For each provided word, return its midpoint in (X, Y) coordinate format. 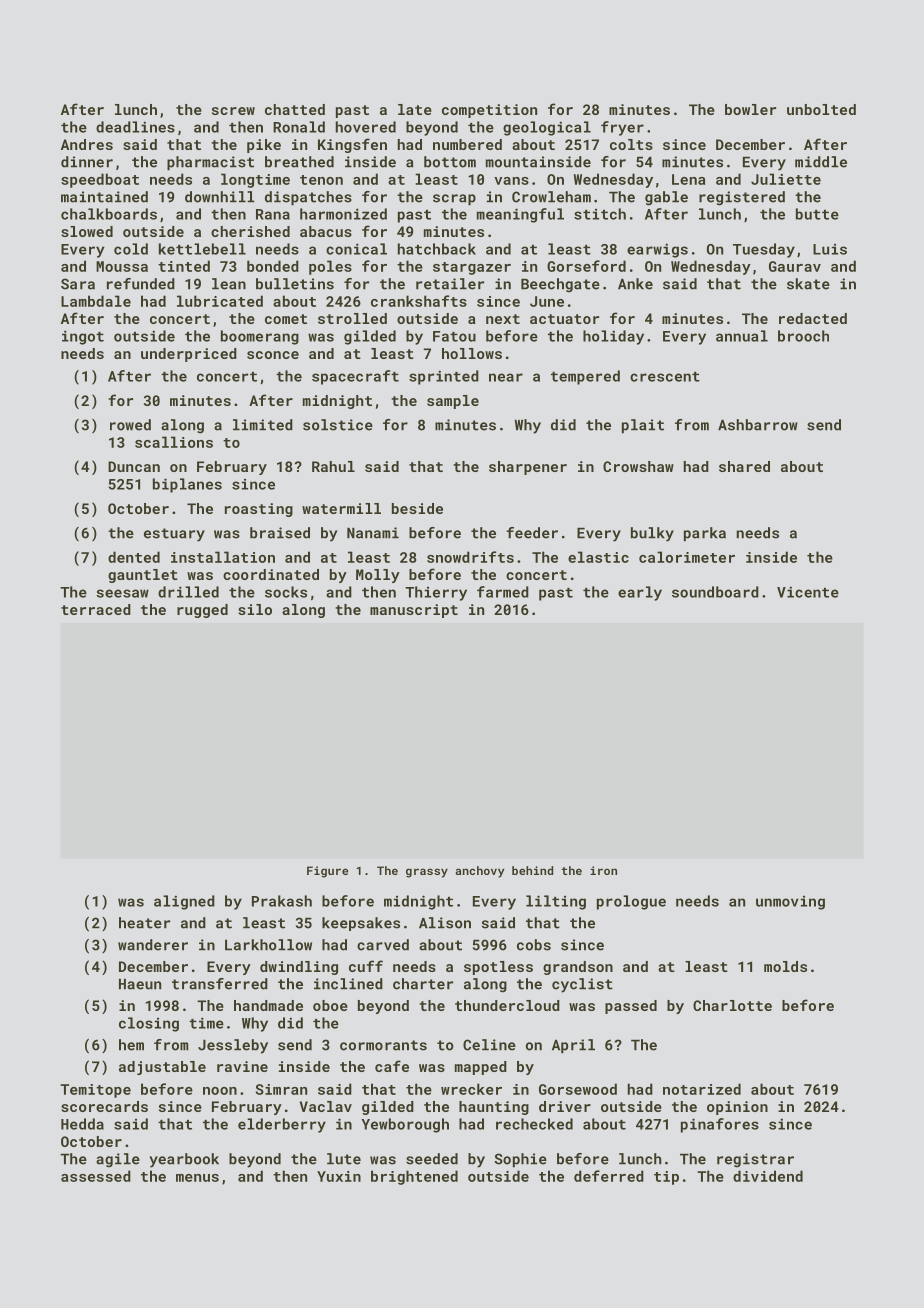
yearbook (184, 1160)
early (640, 593)
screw (233, 111)
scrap (454, 199)
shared (744, 466)
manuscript (414, 611)
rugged (202, 611)
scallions (174, 442)
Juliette (786, 179)
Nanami (373, 533)
